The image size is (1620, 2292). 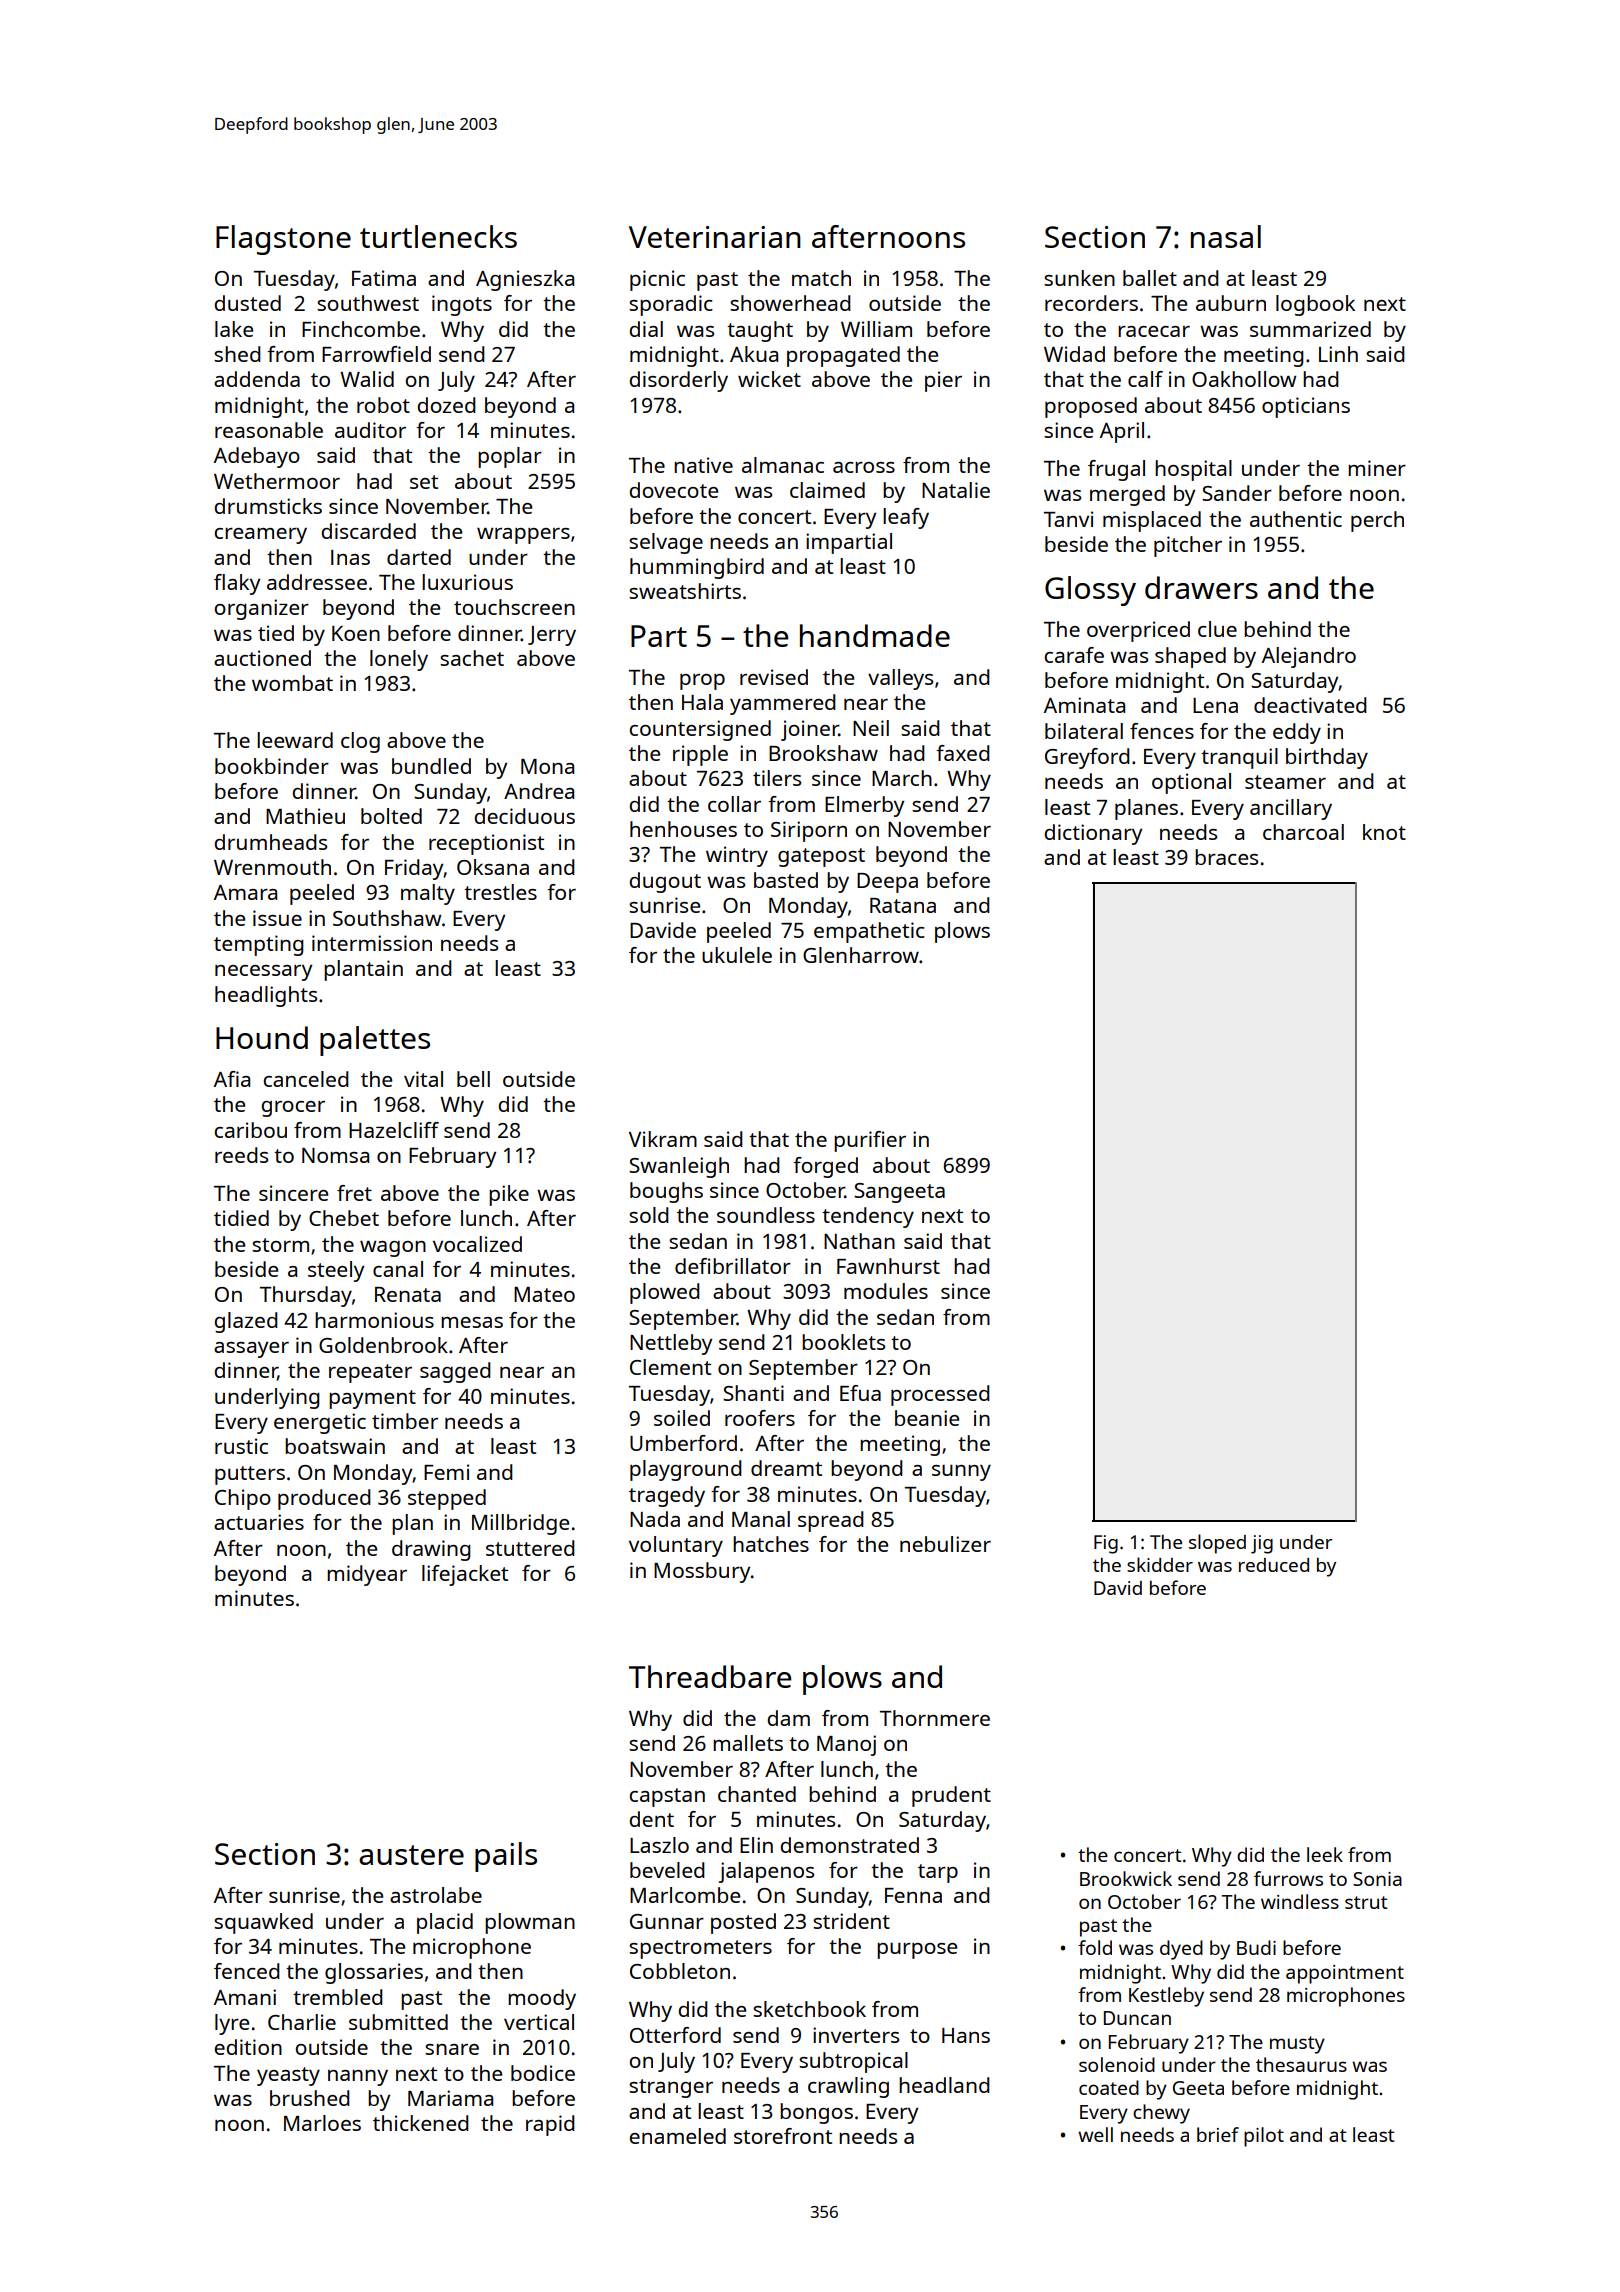 What do you see at coordinates (945, 1544) in the page?
I see `nebulizer` at bounding box center [945, 1544].
